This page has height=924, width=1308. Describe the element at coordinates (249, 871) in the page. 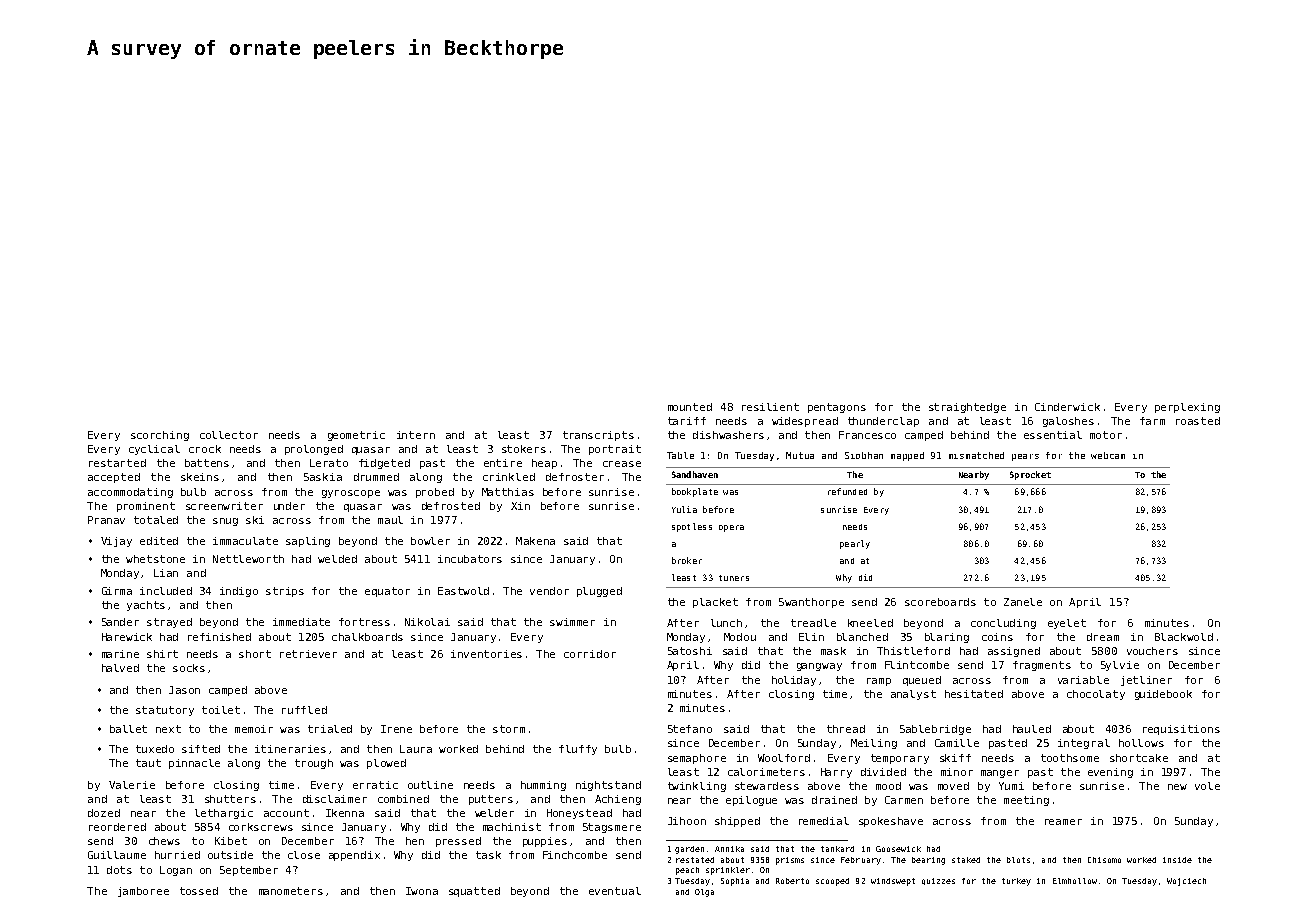

I see `September` at that location.
